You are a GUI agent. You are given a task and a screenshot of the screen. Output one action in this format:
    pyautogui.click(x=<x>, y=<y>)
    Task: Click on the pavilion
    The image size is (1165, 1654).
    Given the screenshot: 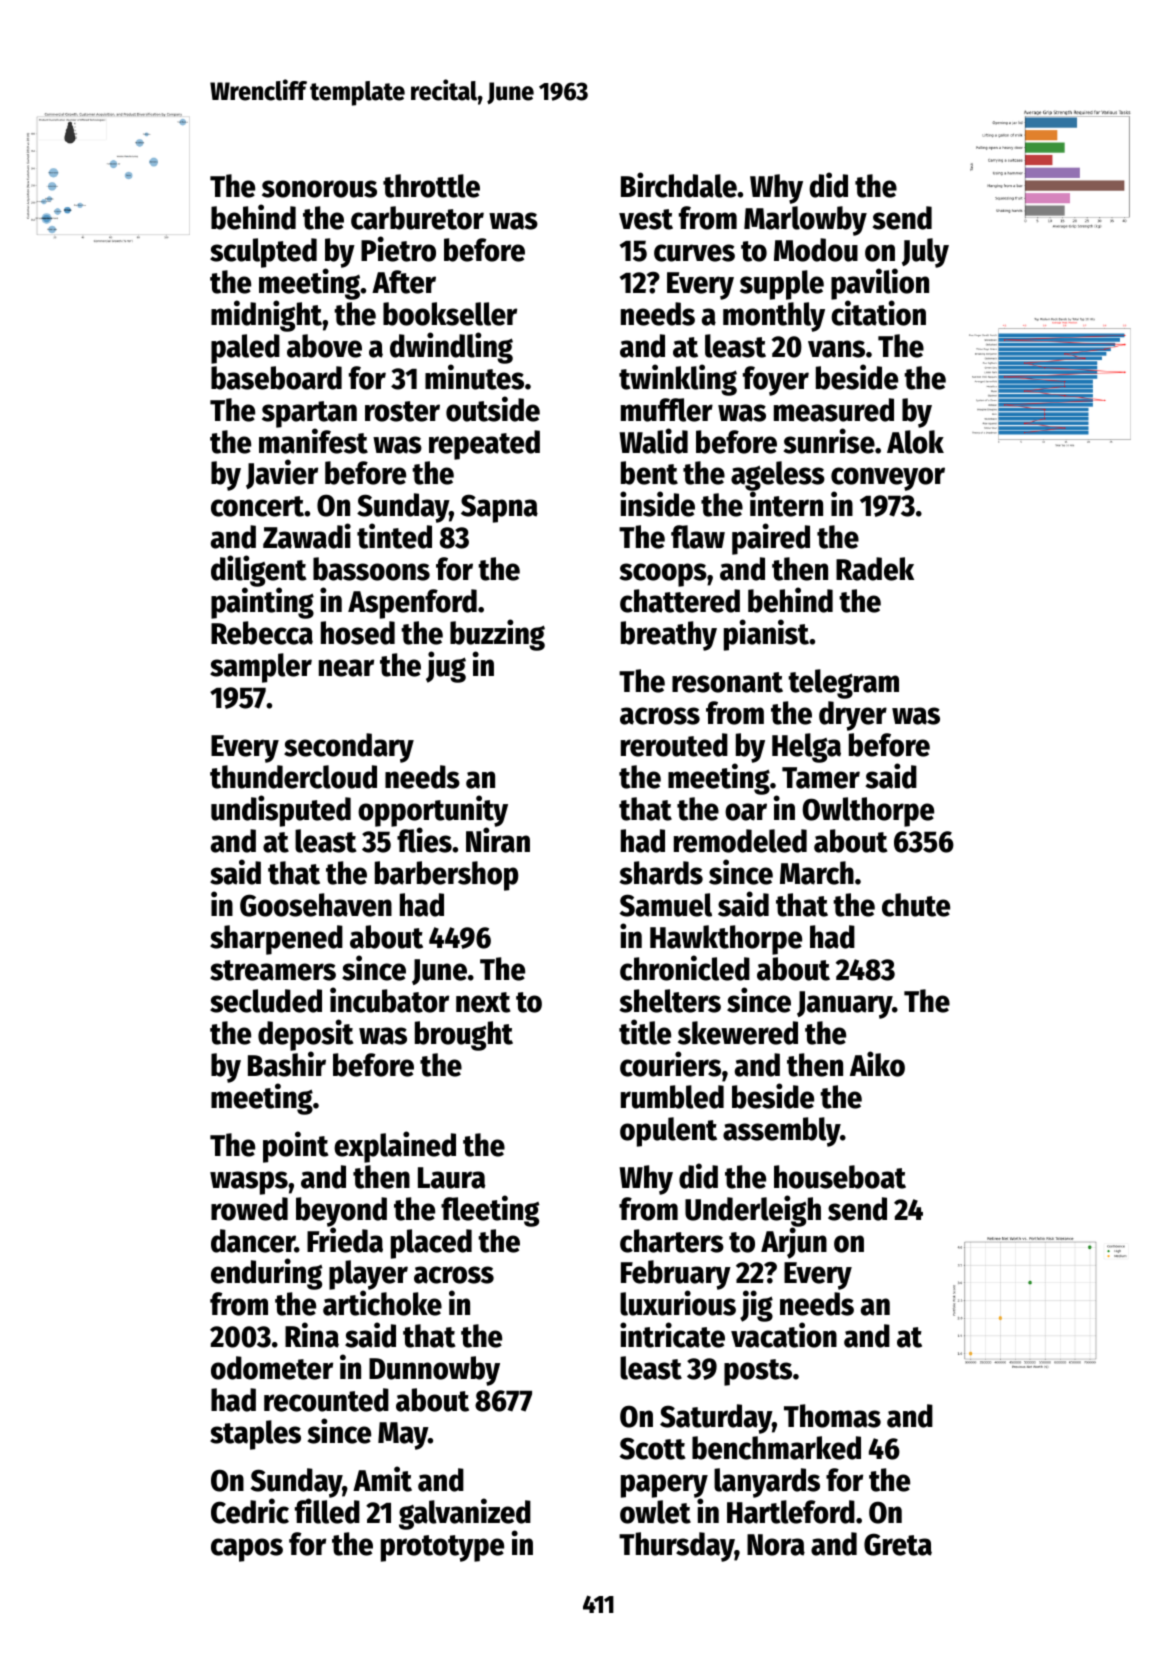 What is the action you would take?
    pyautogui.click(x=880, y=284)
